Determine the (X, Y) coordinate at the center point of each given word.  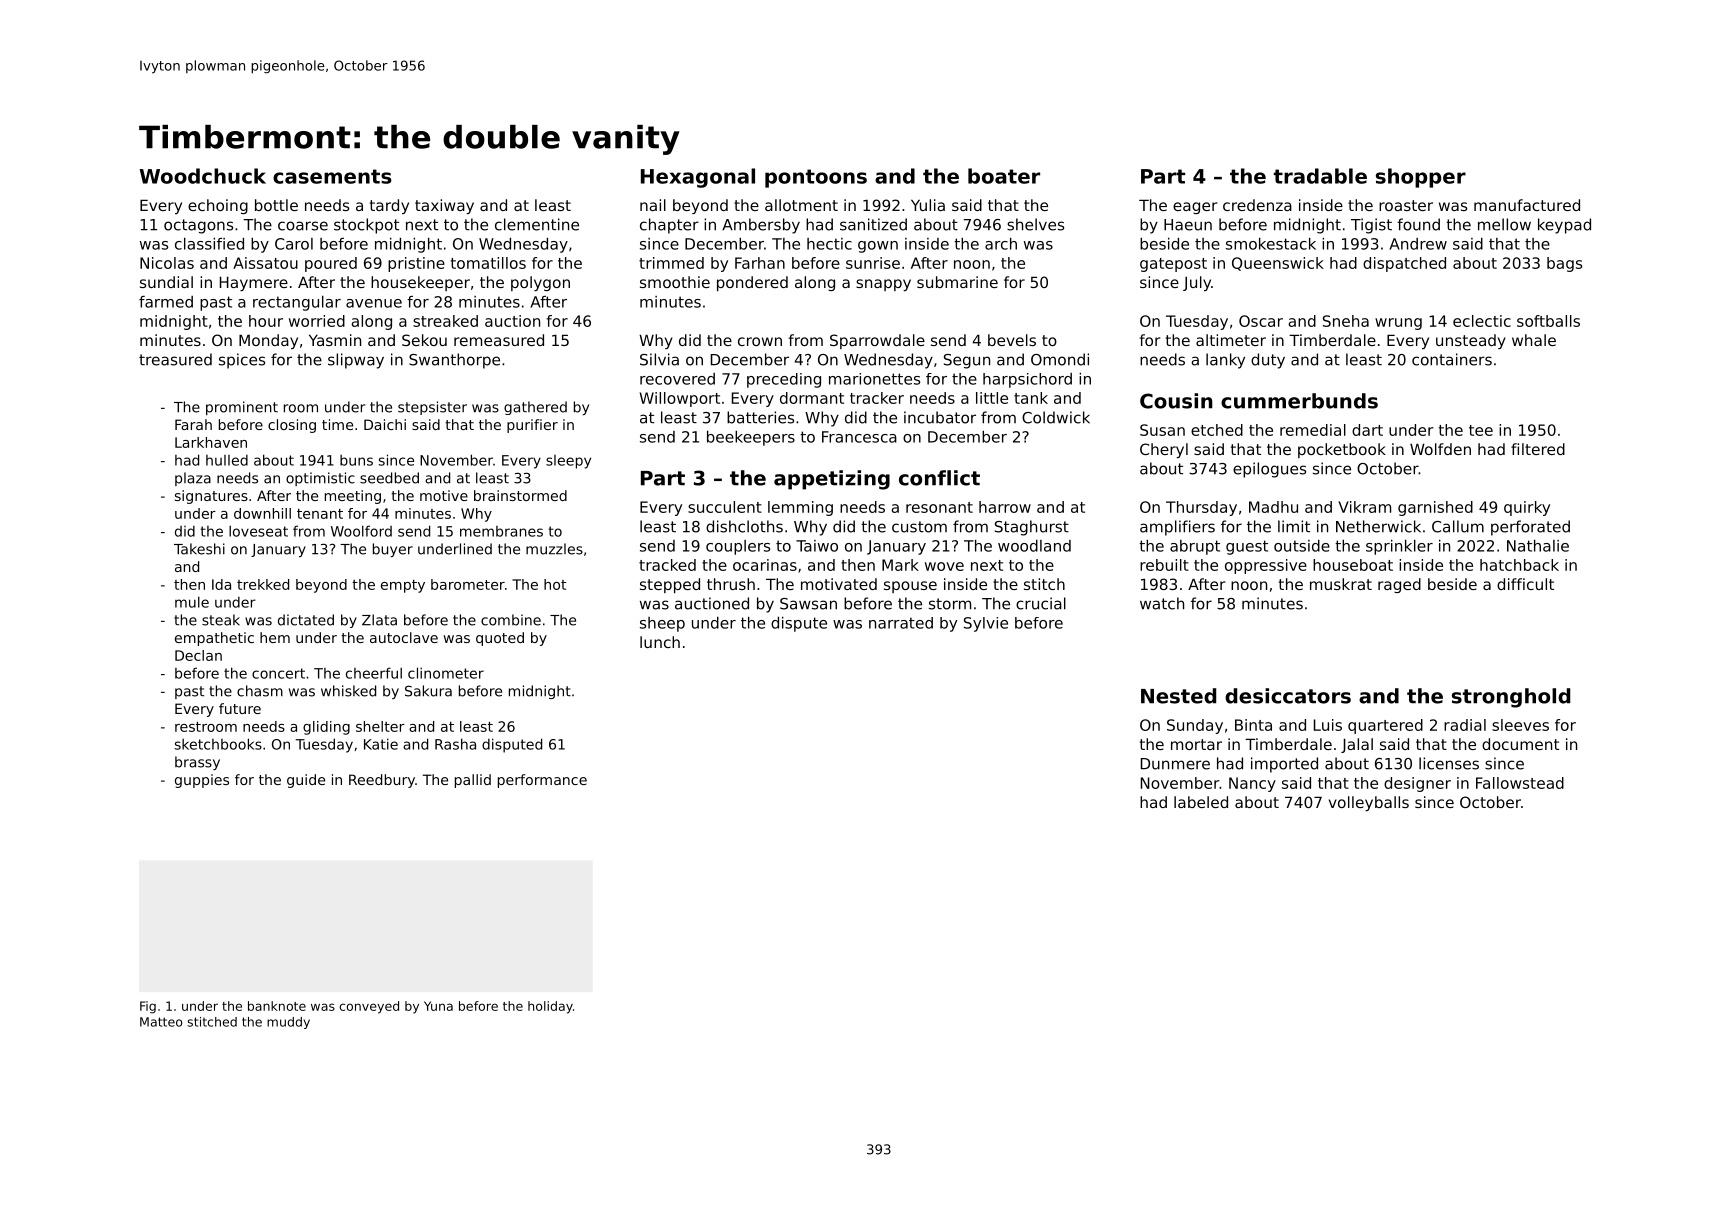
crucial (1041, 603)
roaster (1406, 205)
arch (1001, 244)
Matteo (161, 1022)
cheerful (374, 673)
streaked (445, 321)
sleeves (1520, 725)
